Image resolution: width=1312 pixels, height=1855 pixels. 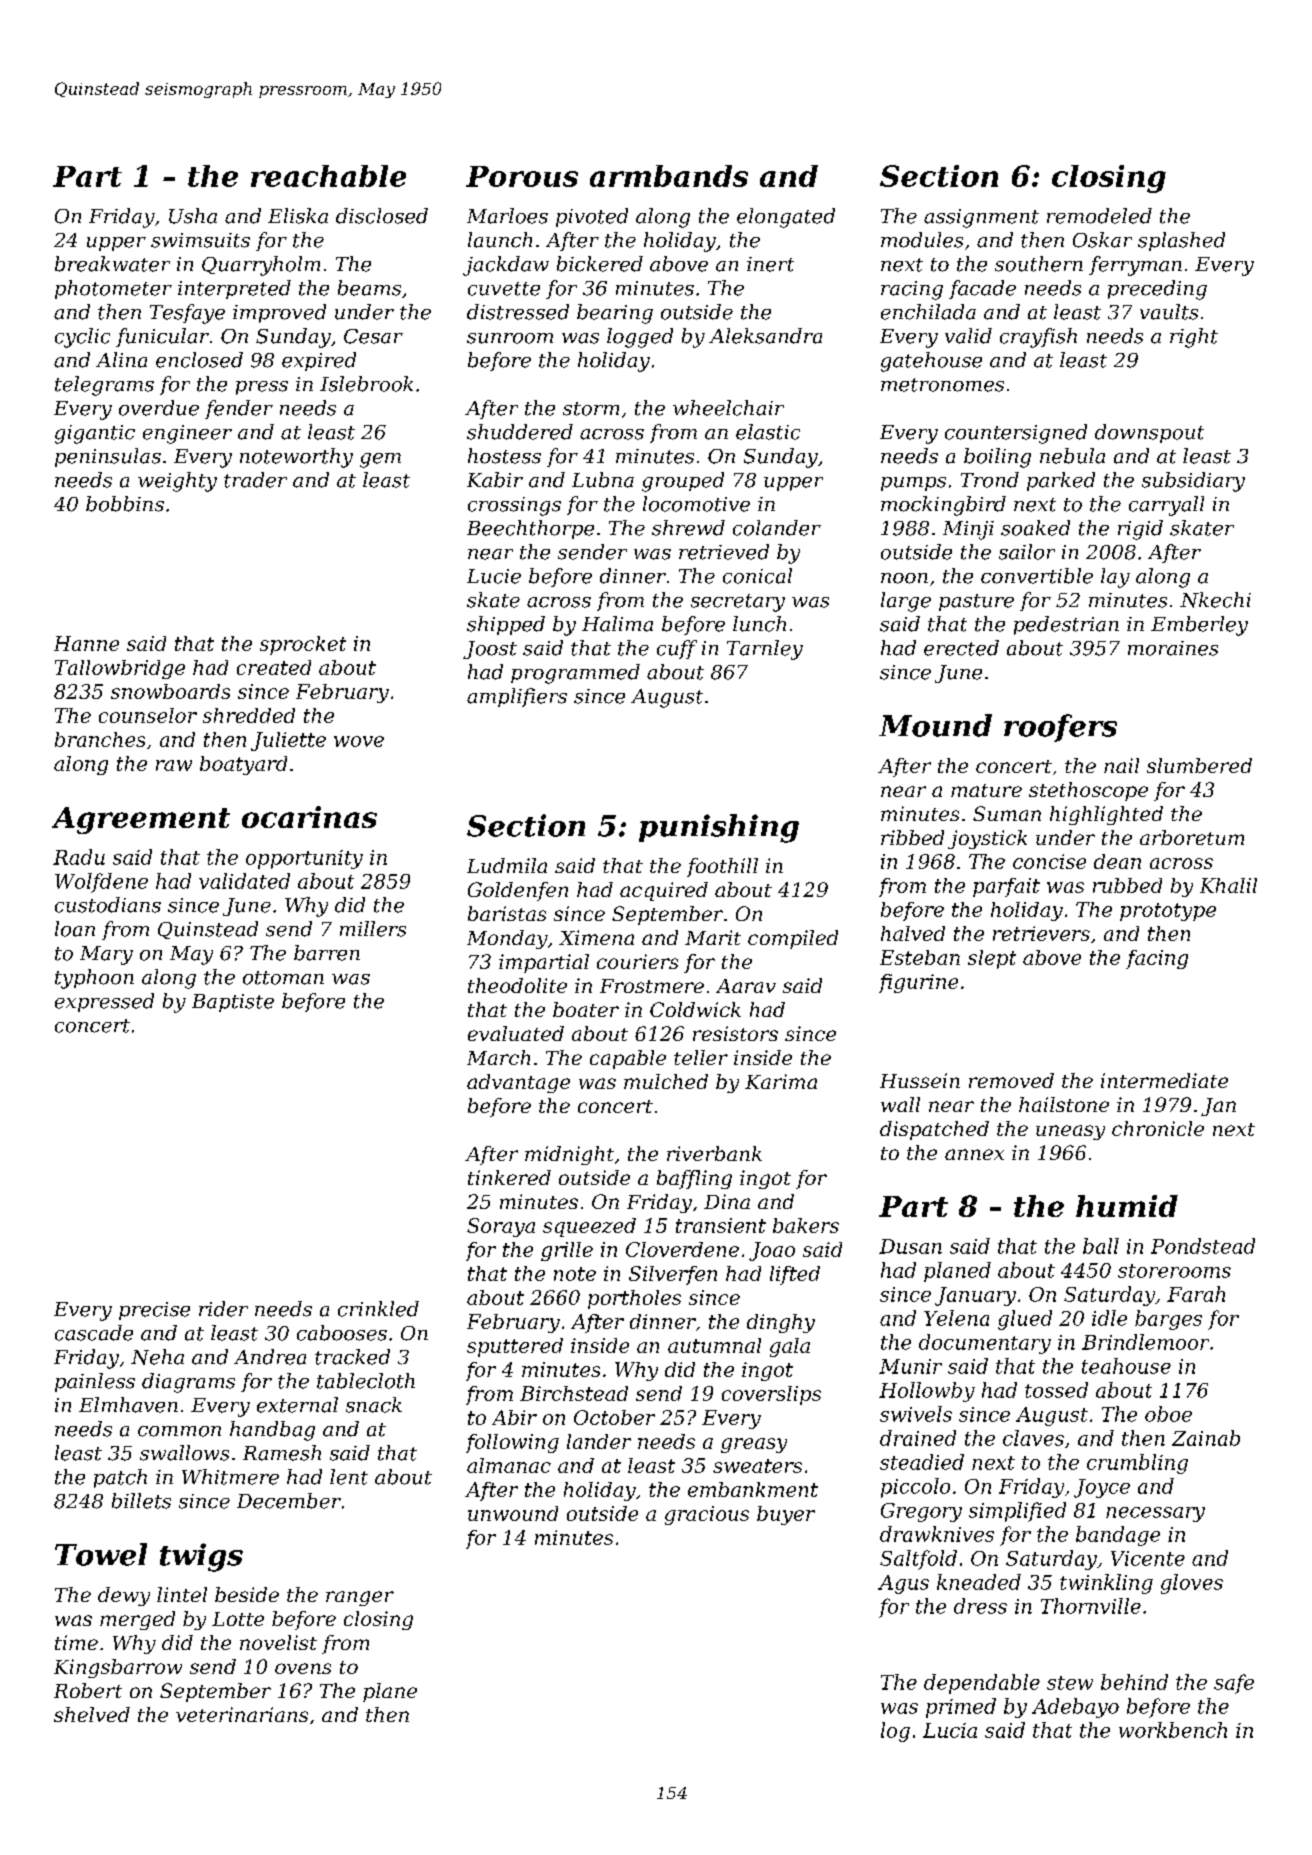 I want to click on joystick, so click(x=987, y=839).
